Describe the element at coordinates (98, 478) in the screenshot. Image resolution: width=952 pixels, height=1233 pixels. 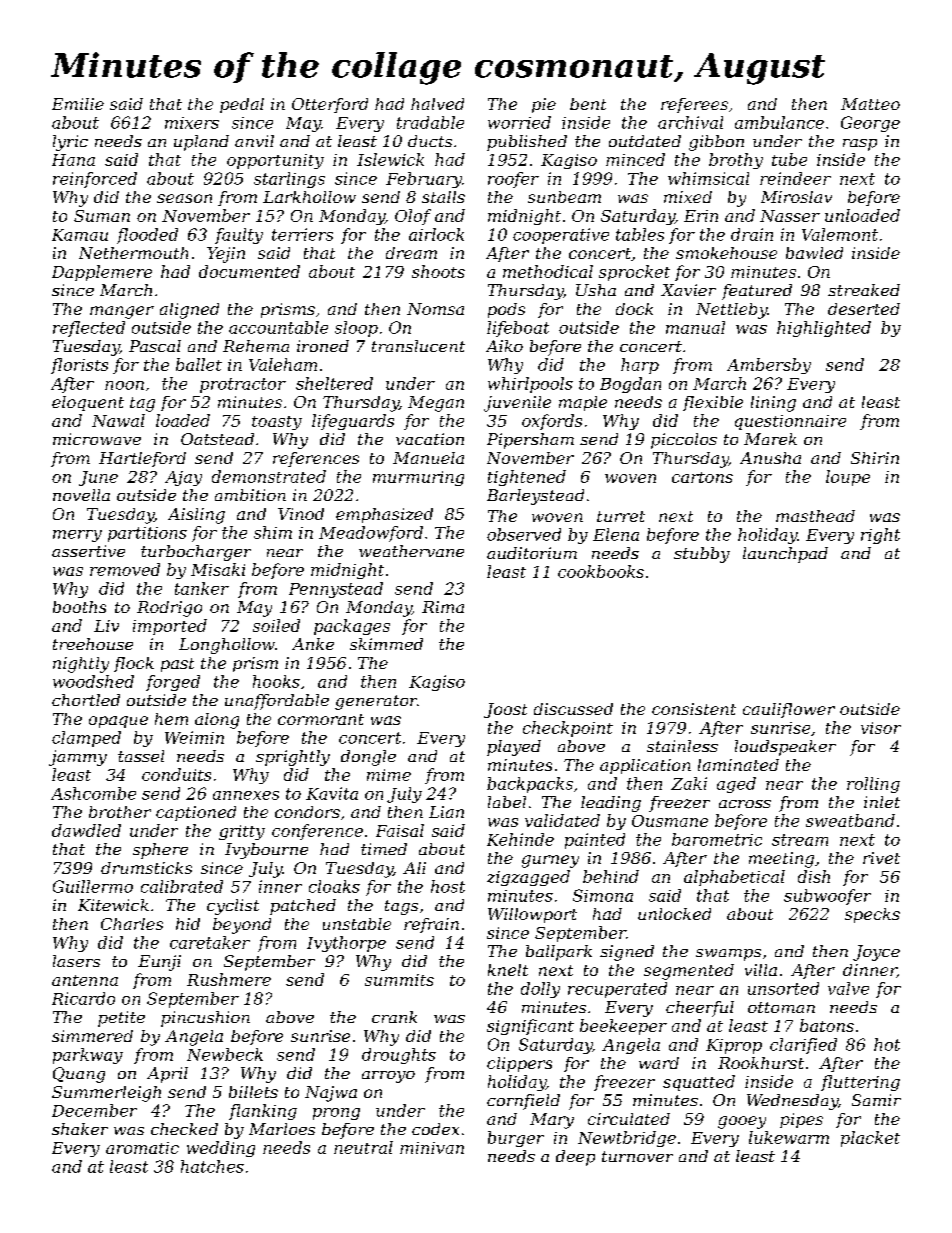
I see `June` at that location.
